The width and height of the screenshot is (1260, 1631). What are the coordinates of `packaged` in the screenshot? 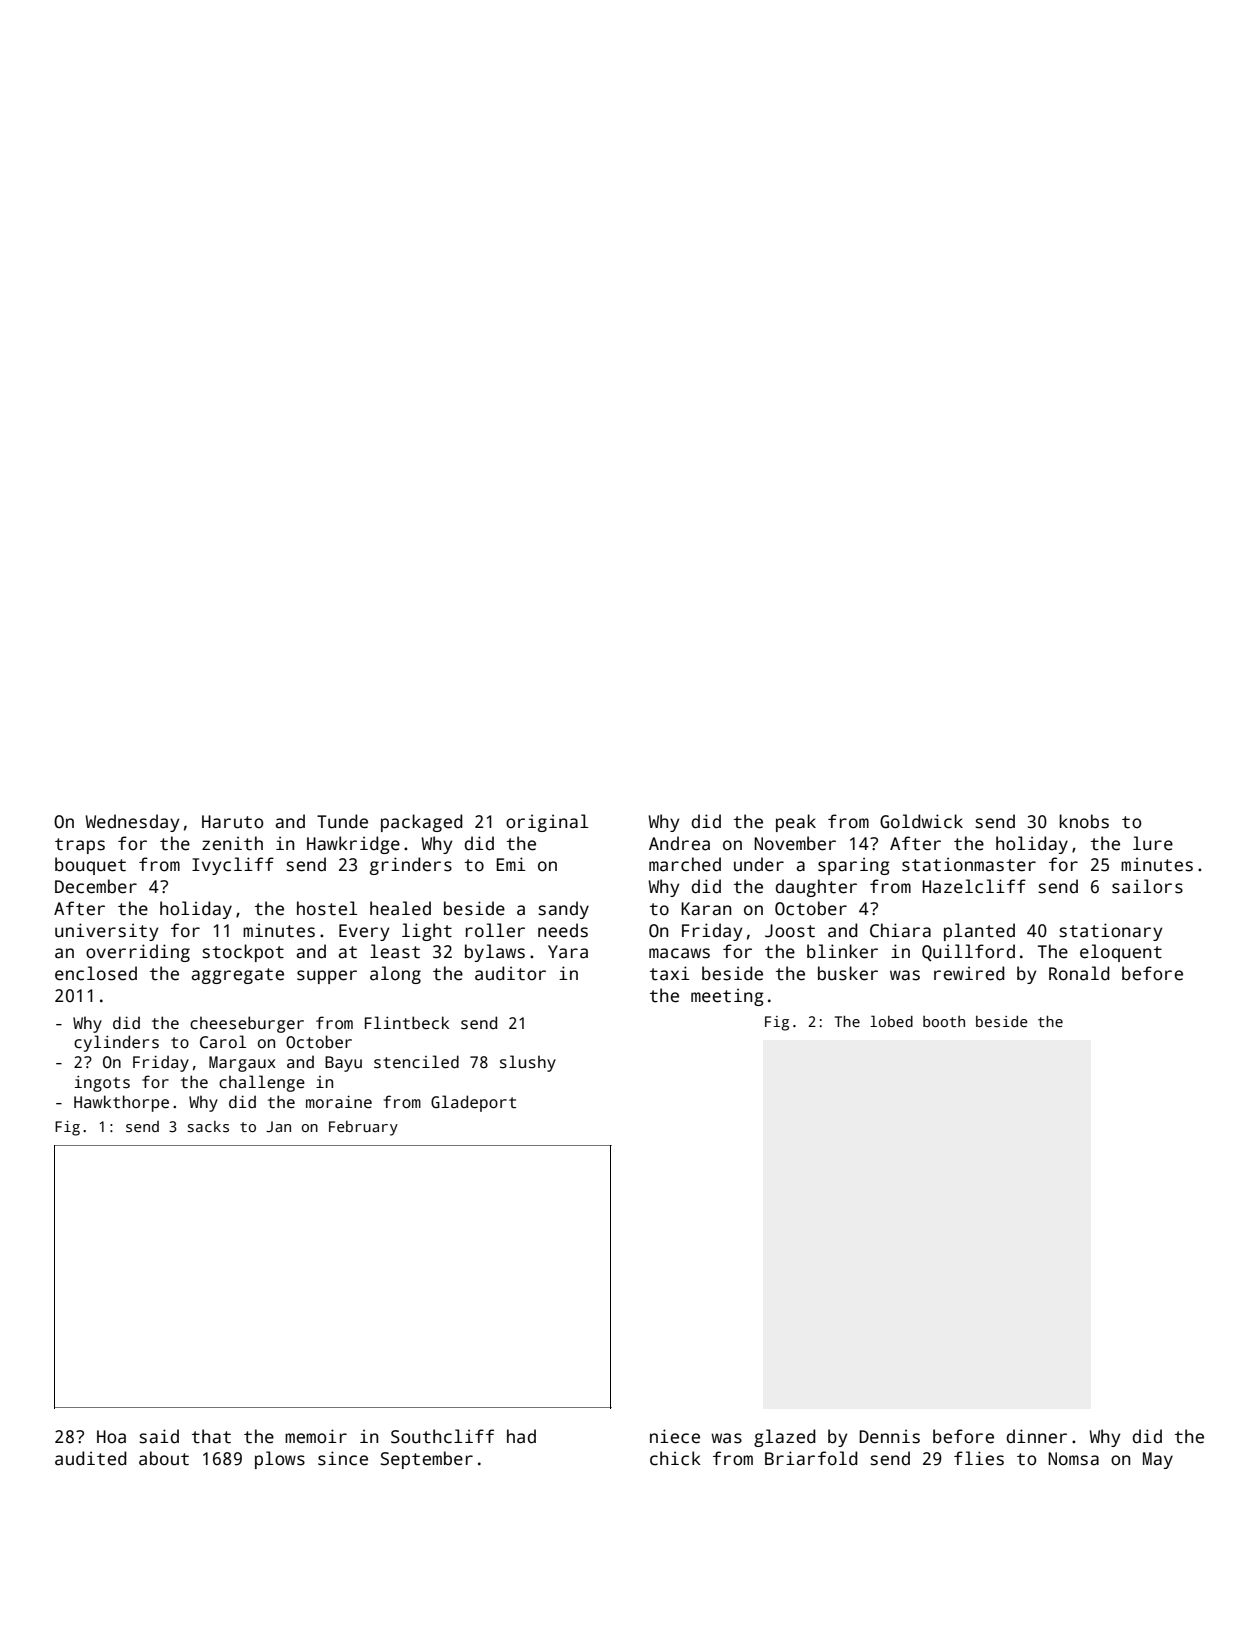 It's located at (422, 823).
